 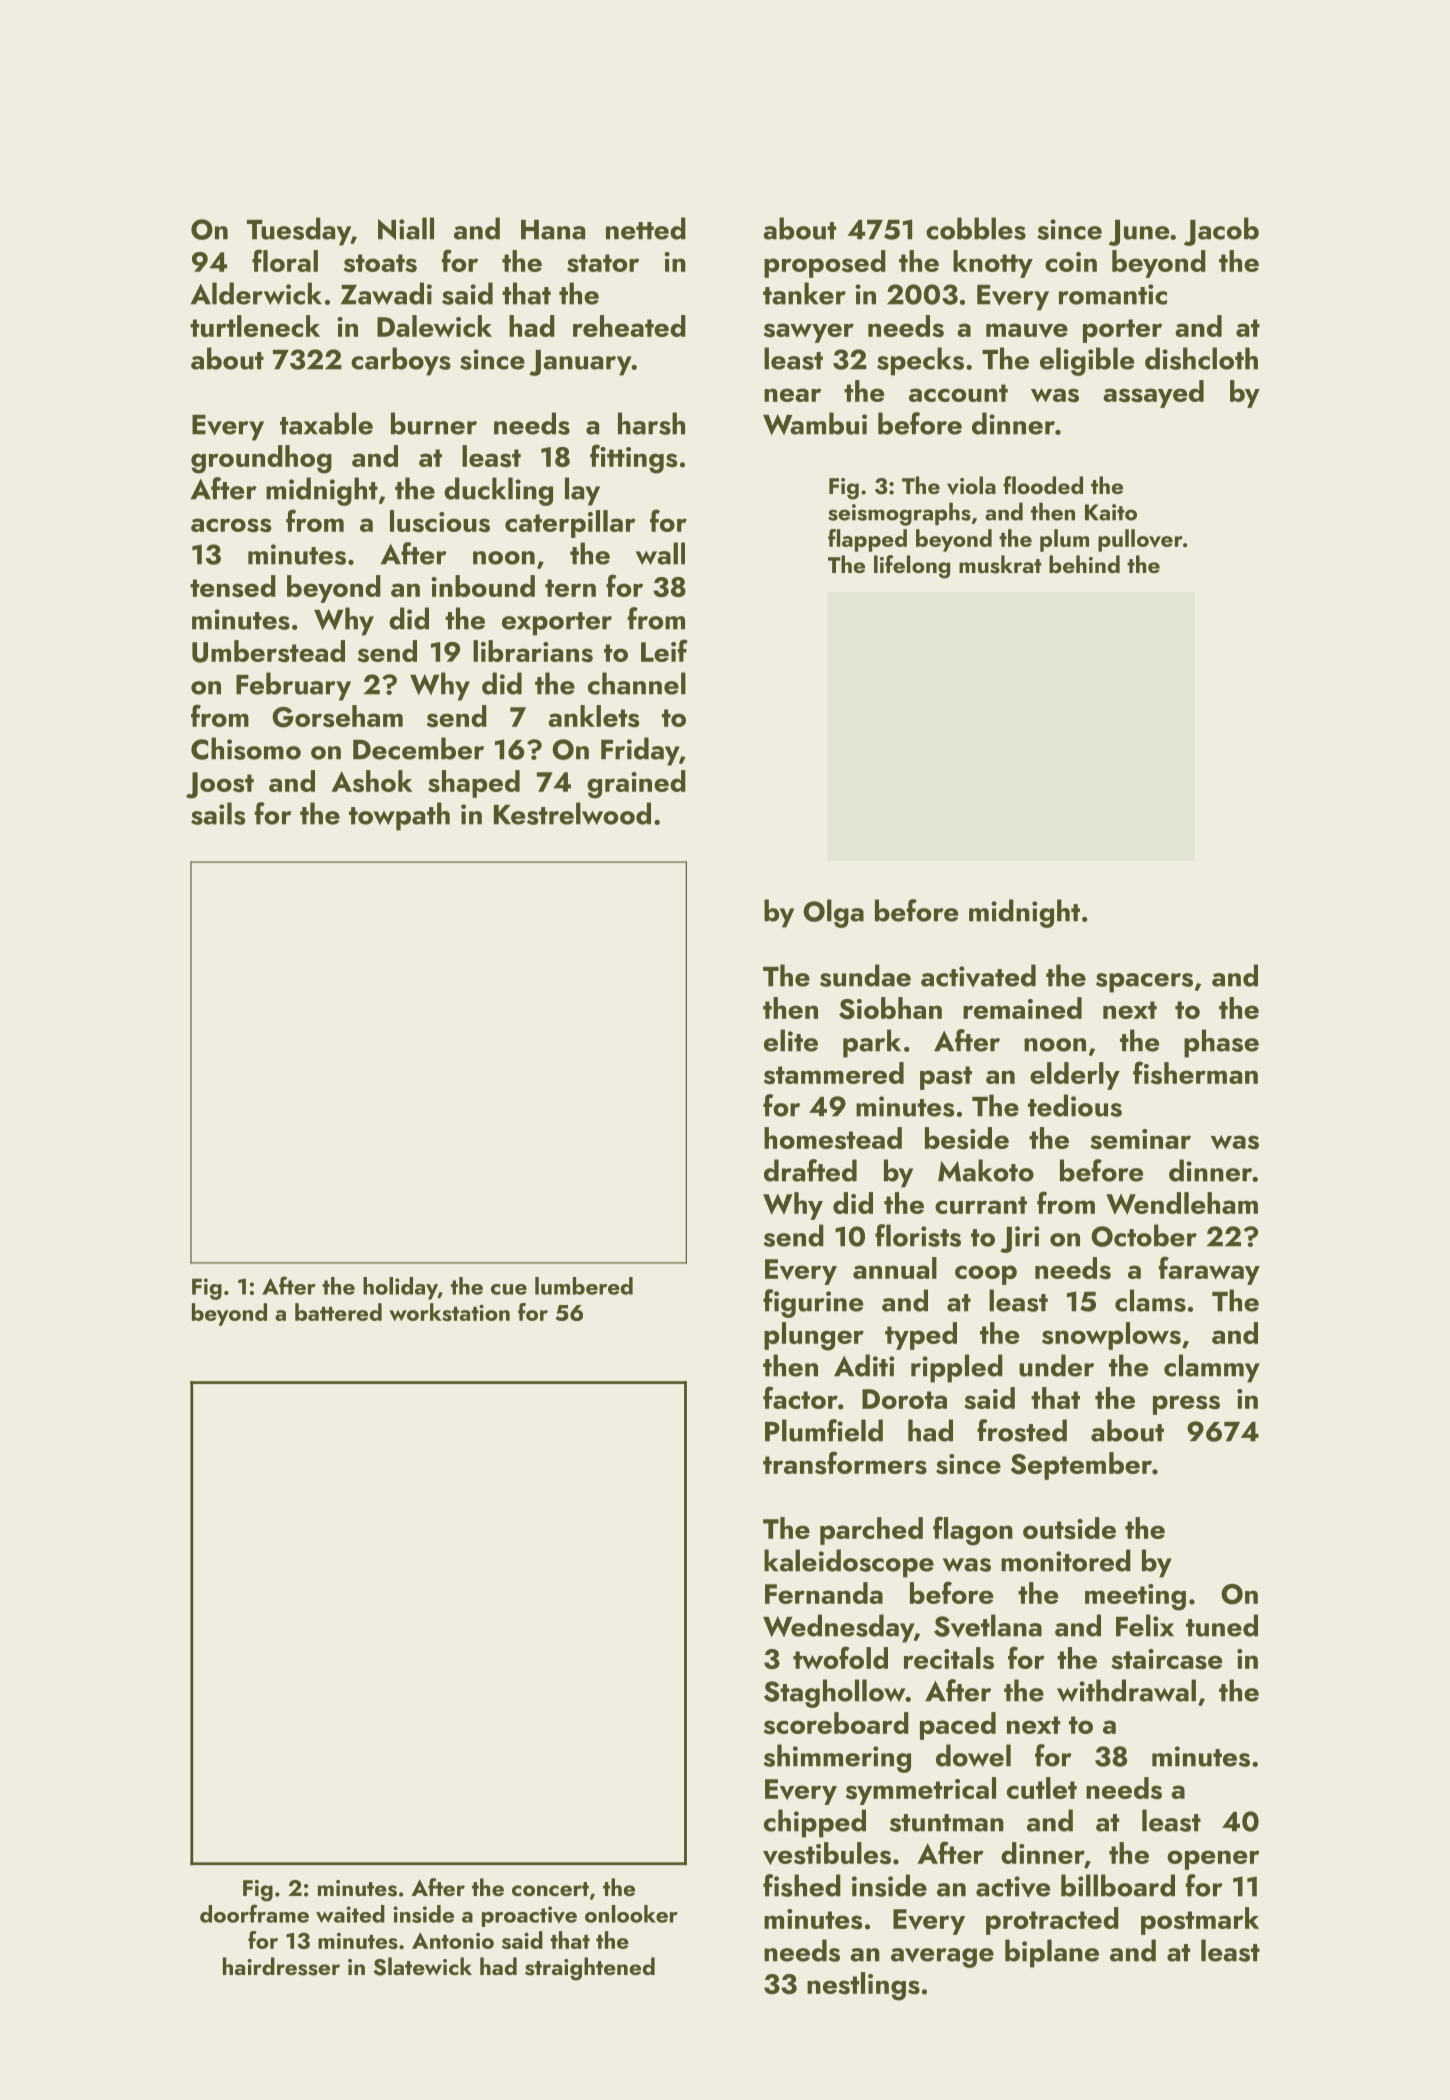 What do you see at coordinates (281, 1966) in the document?
I see `hairdresser` at bounding box center [281, 1966].
